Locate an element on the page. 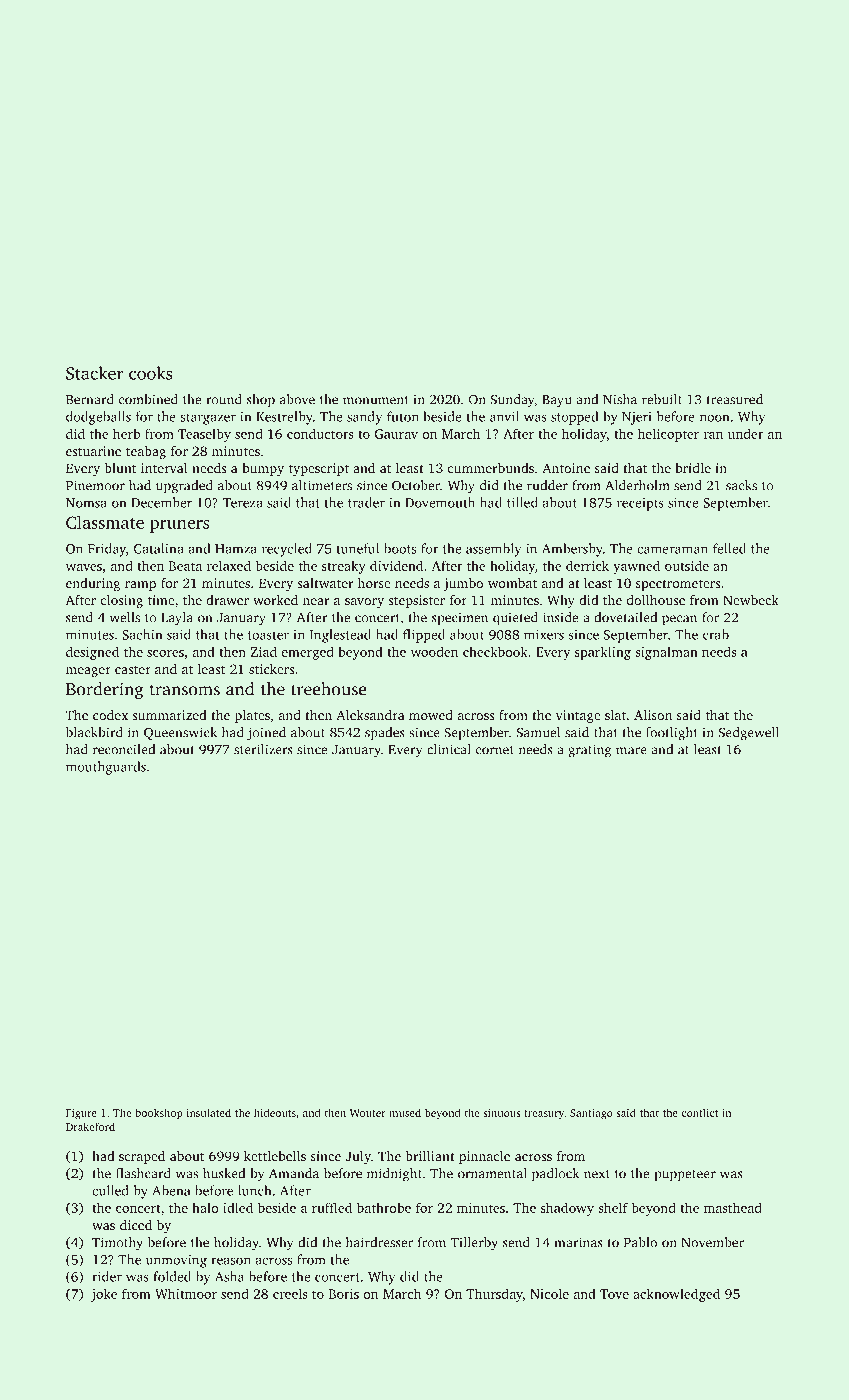 The width and height of the page is (849, 1400). caster is located at coordinates (133, 670).
